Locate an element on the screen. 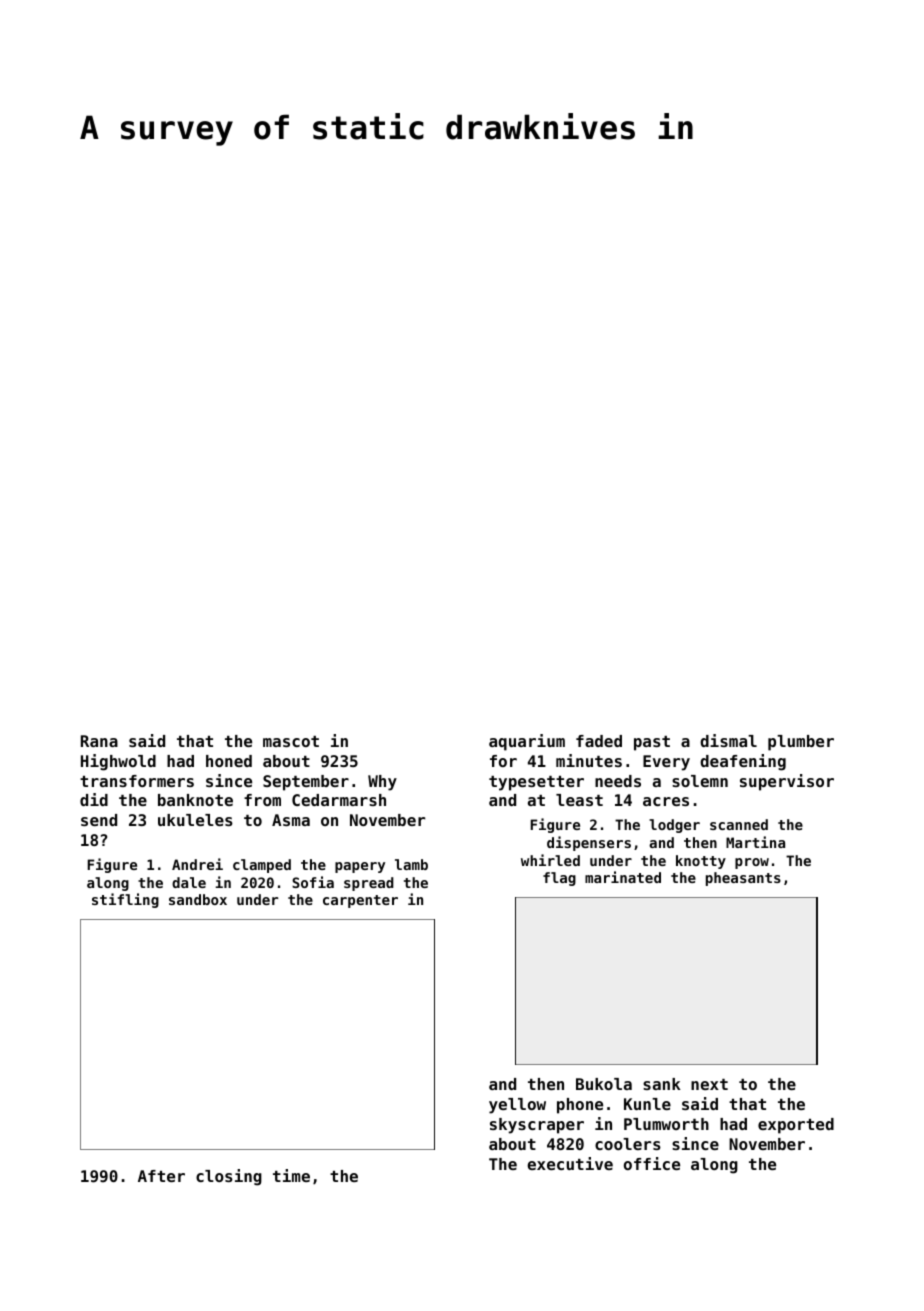 Image resolution: width=924 pixels, height=1311 pixels. ukuleles is located at coordinates (195, 820).
